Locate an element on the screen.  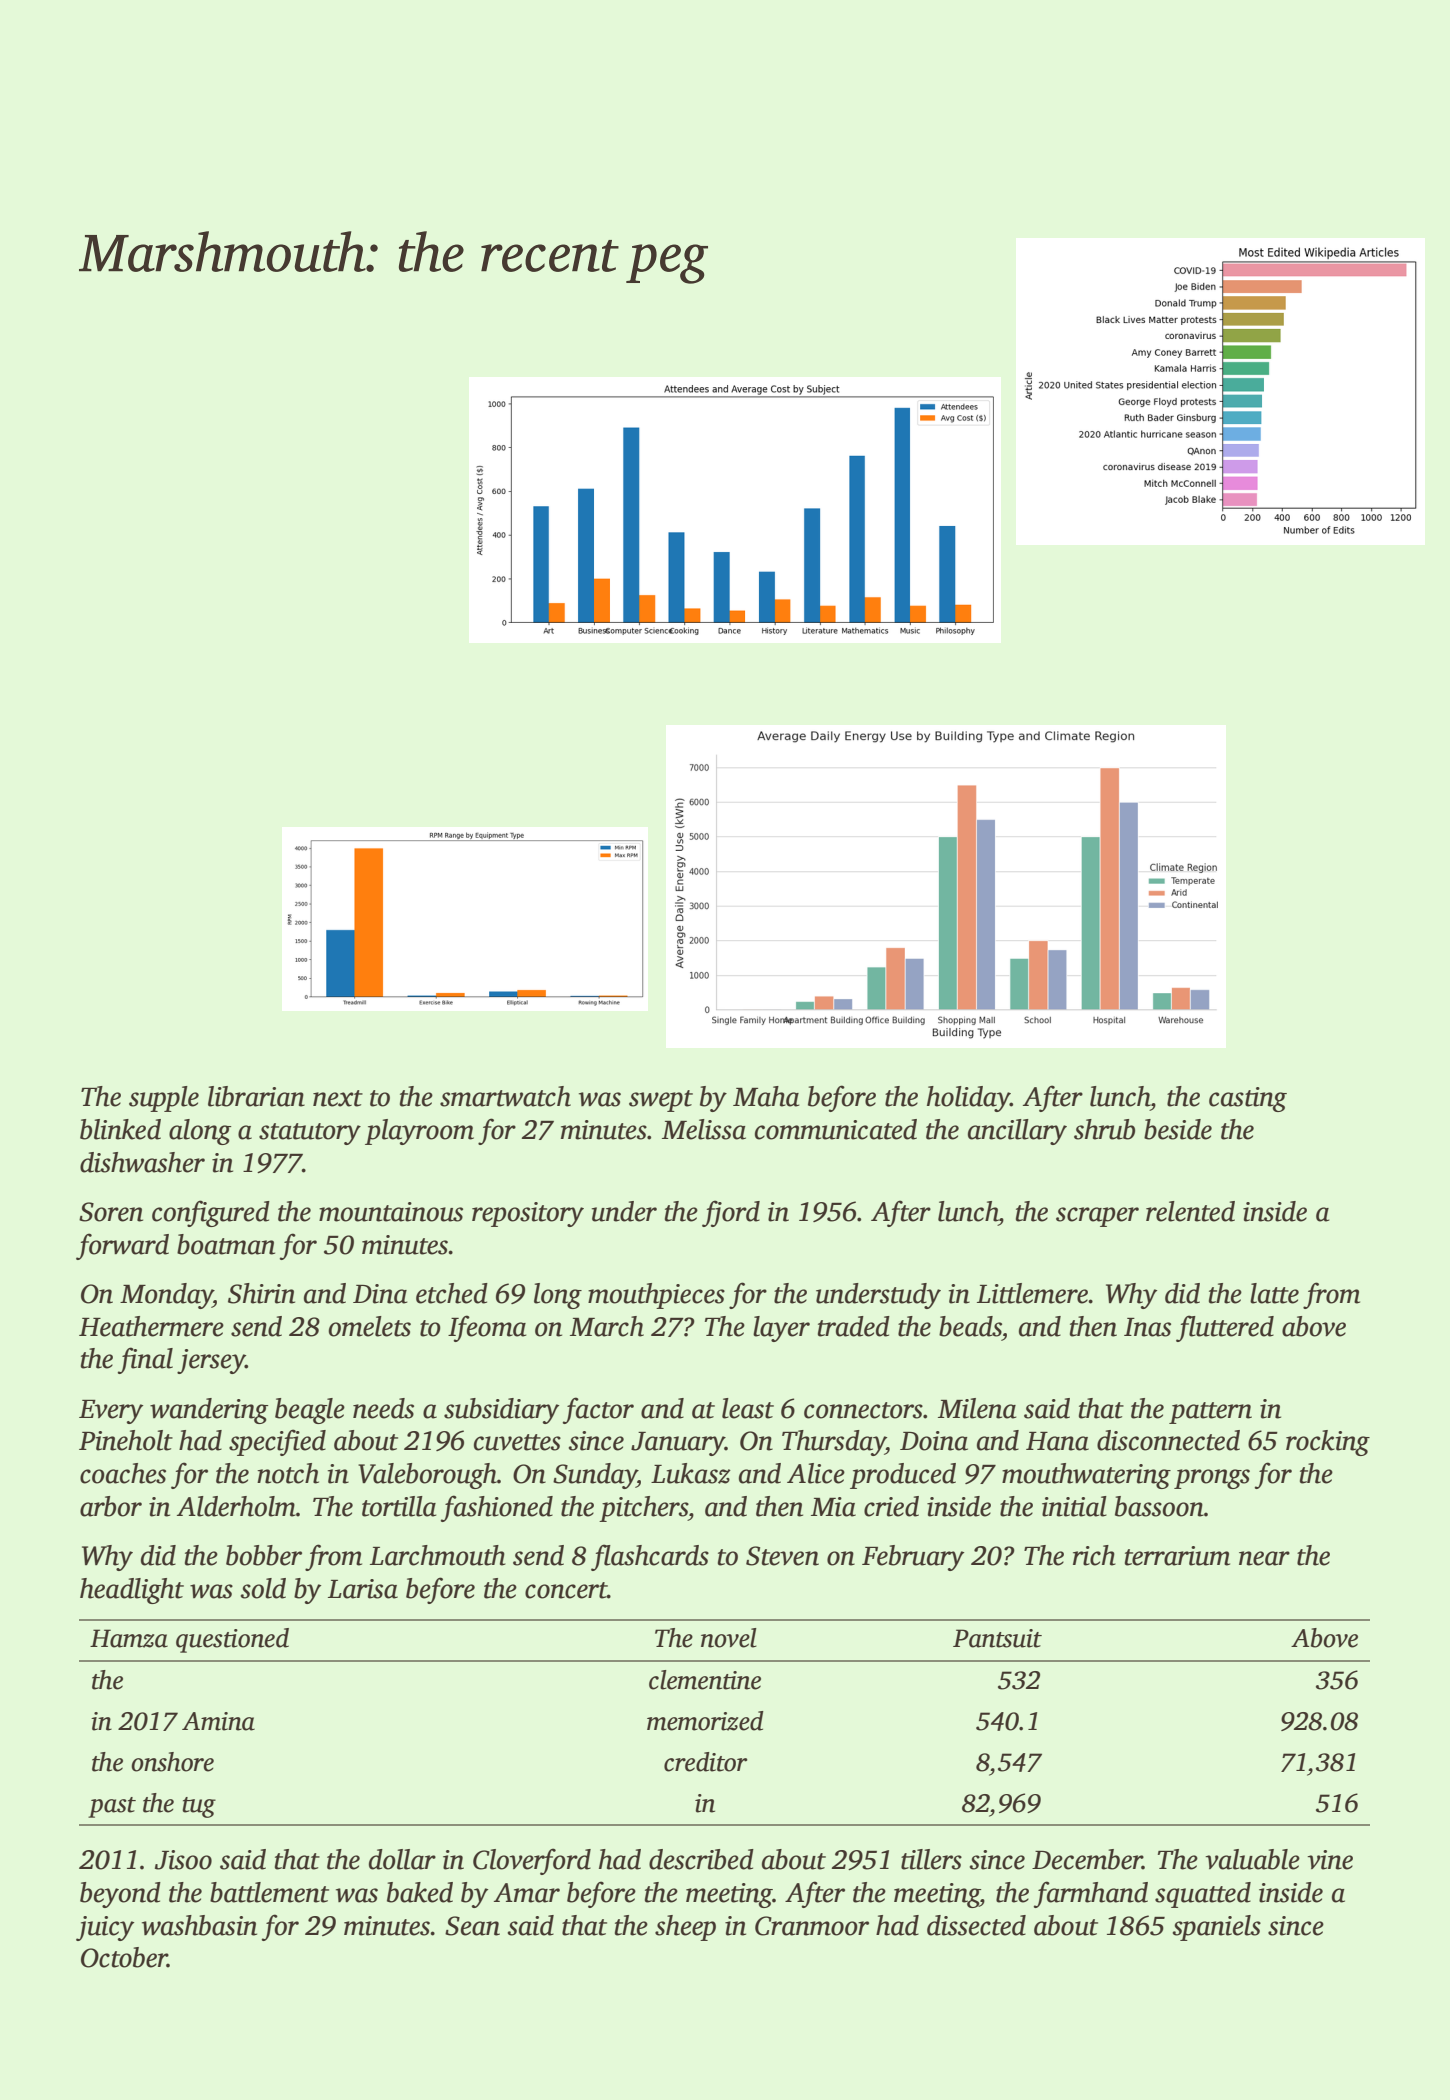
ancillary is located at coordinates (1017, 1132).
